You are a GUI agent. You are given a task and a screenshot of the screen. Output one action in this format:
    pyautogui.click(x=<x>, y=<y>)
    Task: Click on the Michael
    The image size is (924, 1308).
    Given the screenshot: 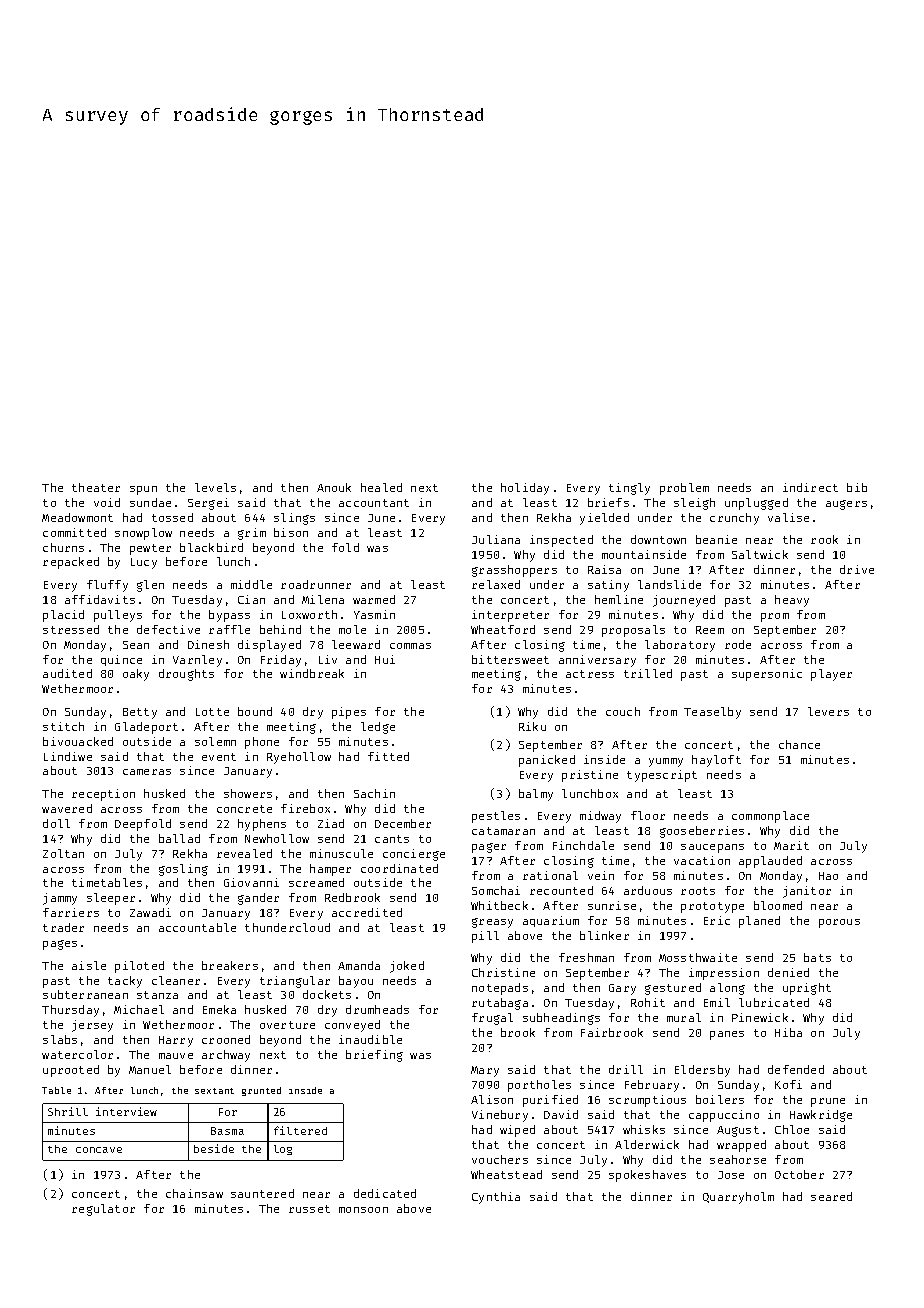 What is the action you would take?
    pyautogui.click(x=139, y=1009)
